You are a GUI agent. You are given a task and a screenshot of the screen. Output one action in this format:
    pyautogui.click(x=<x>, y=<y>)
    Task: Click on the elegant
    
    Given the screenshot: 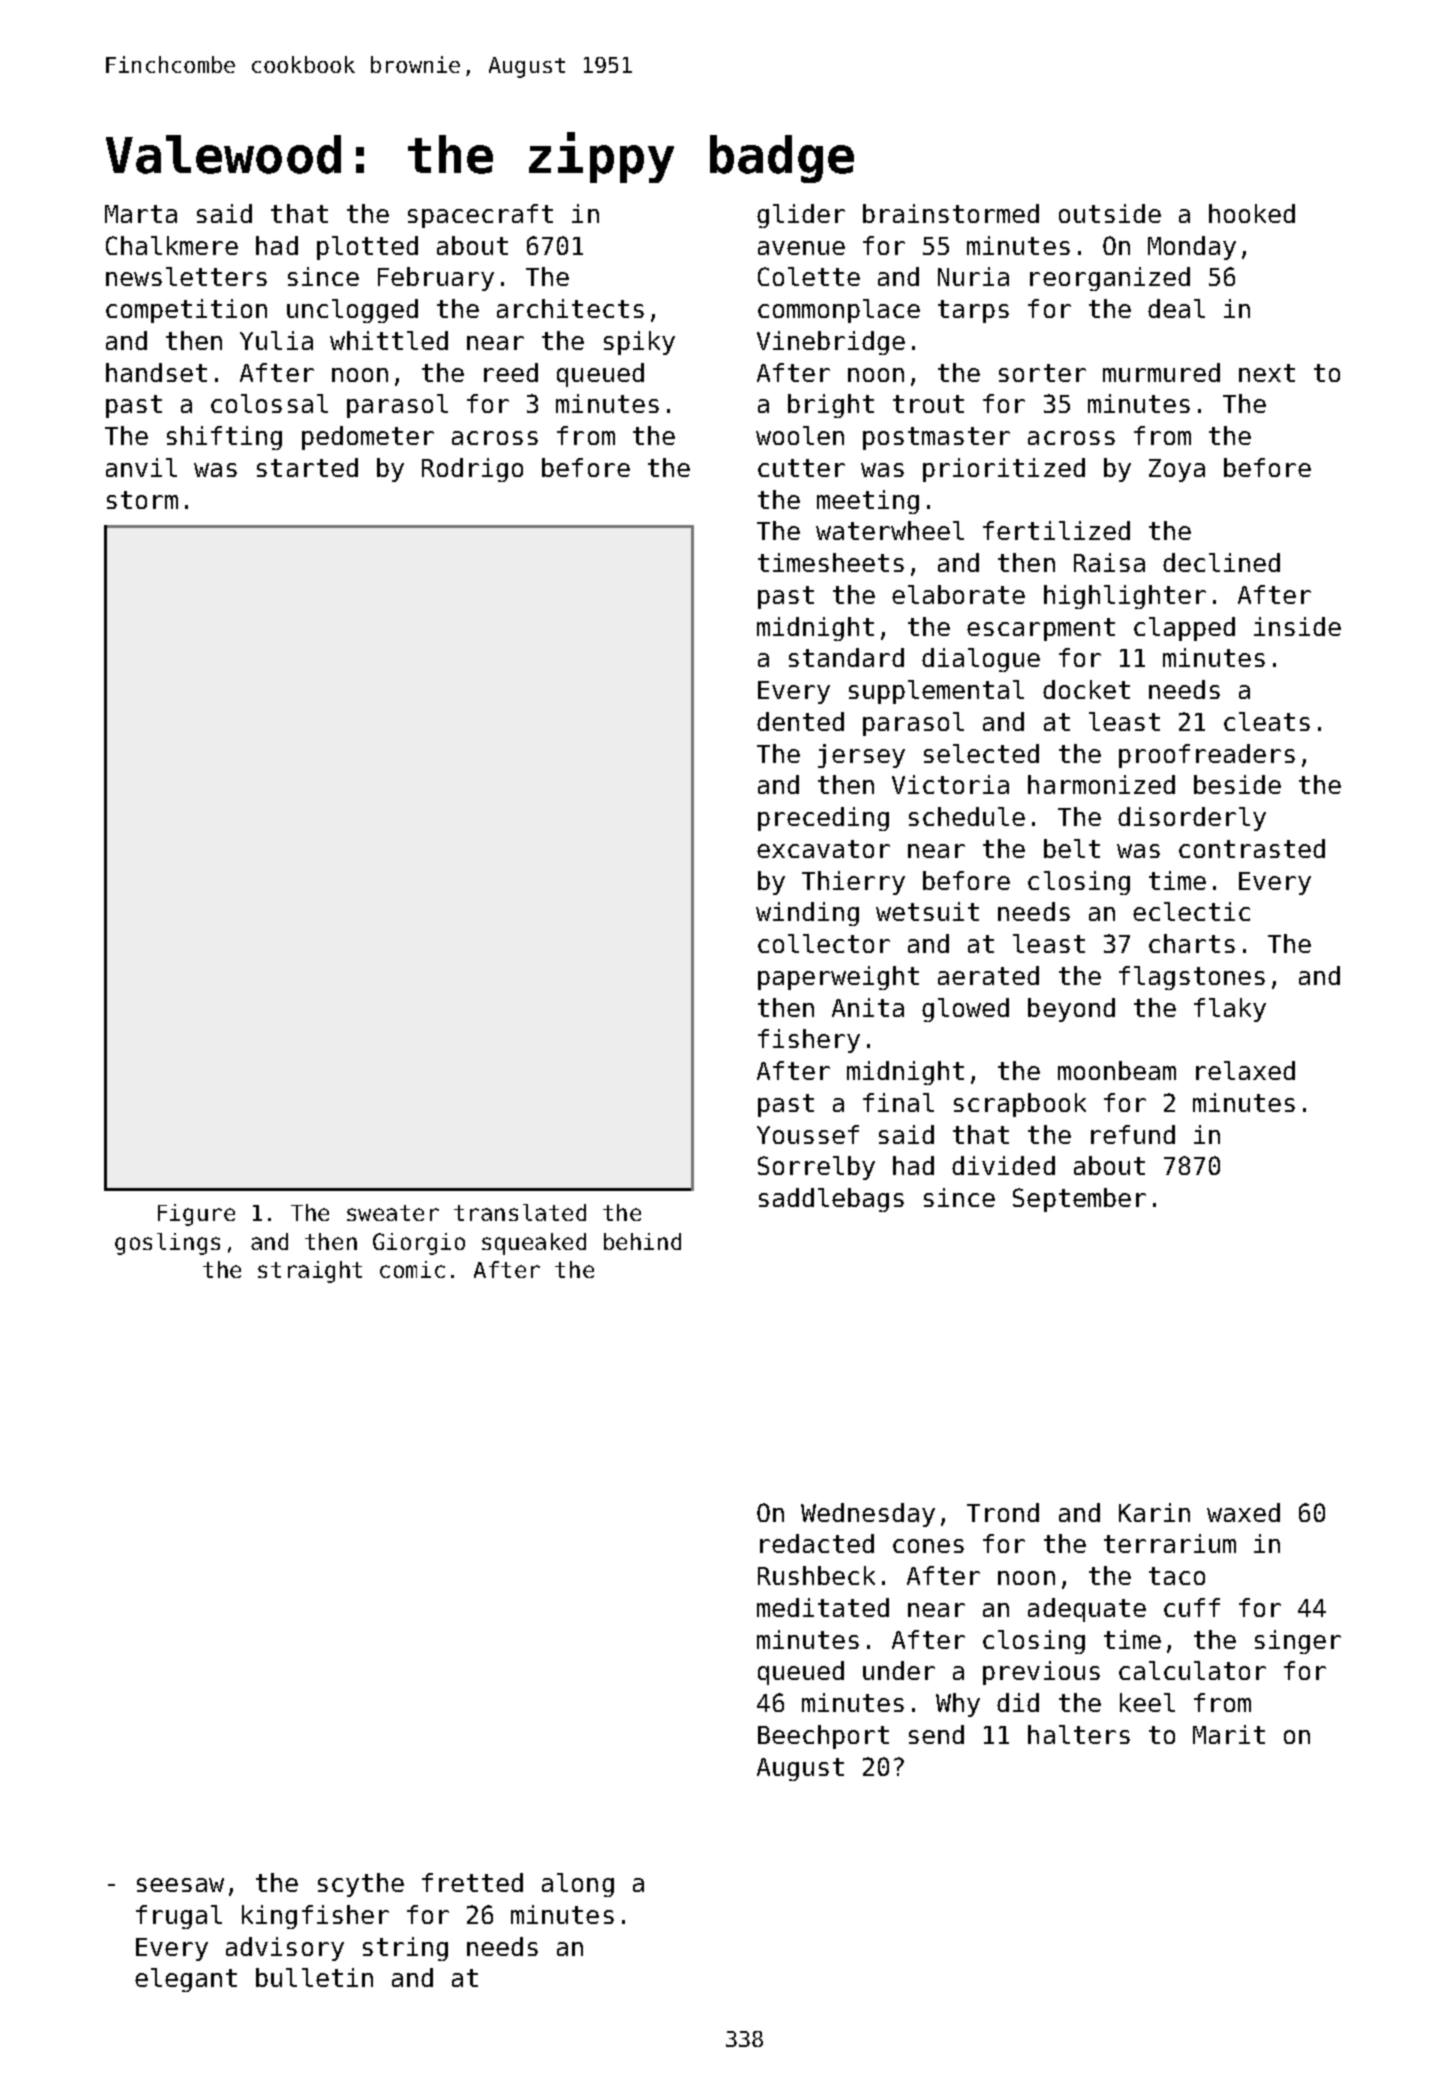 What is the action you would take?
    pyautogui.click(x=186, y=1980)
